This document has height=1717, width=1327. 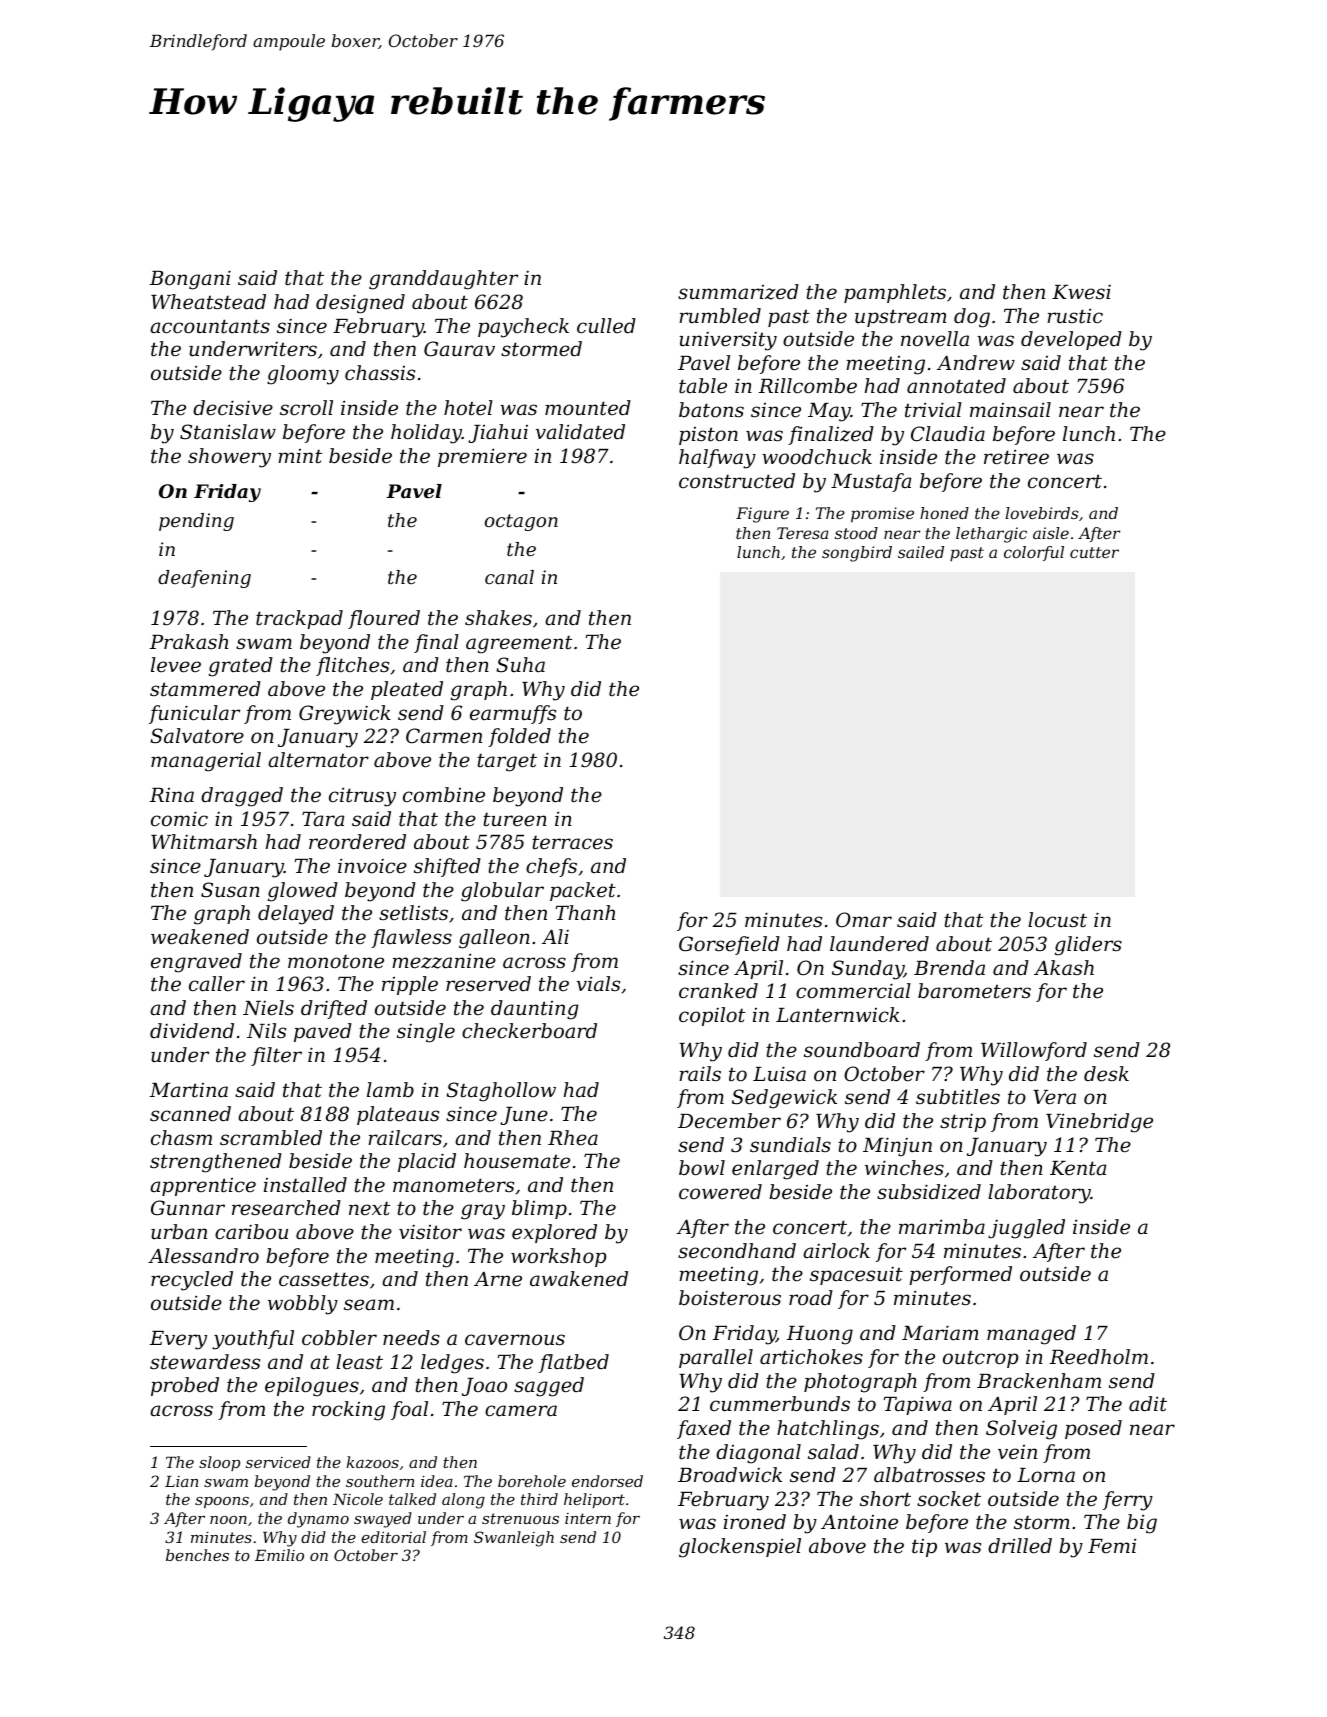 I want to click on kazoos, so click(x=372, y=1462).
